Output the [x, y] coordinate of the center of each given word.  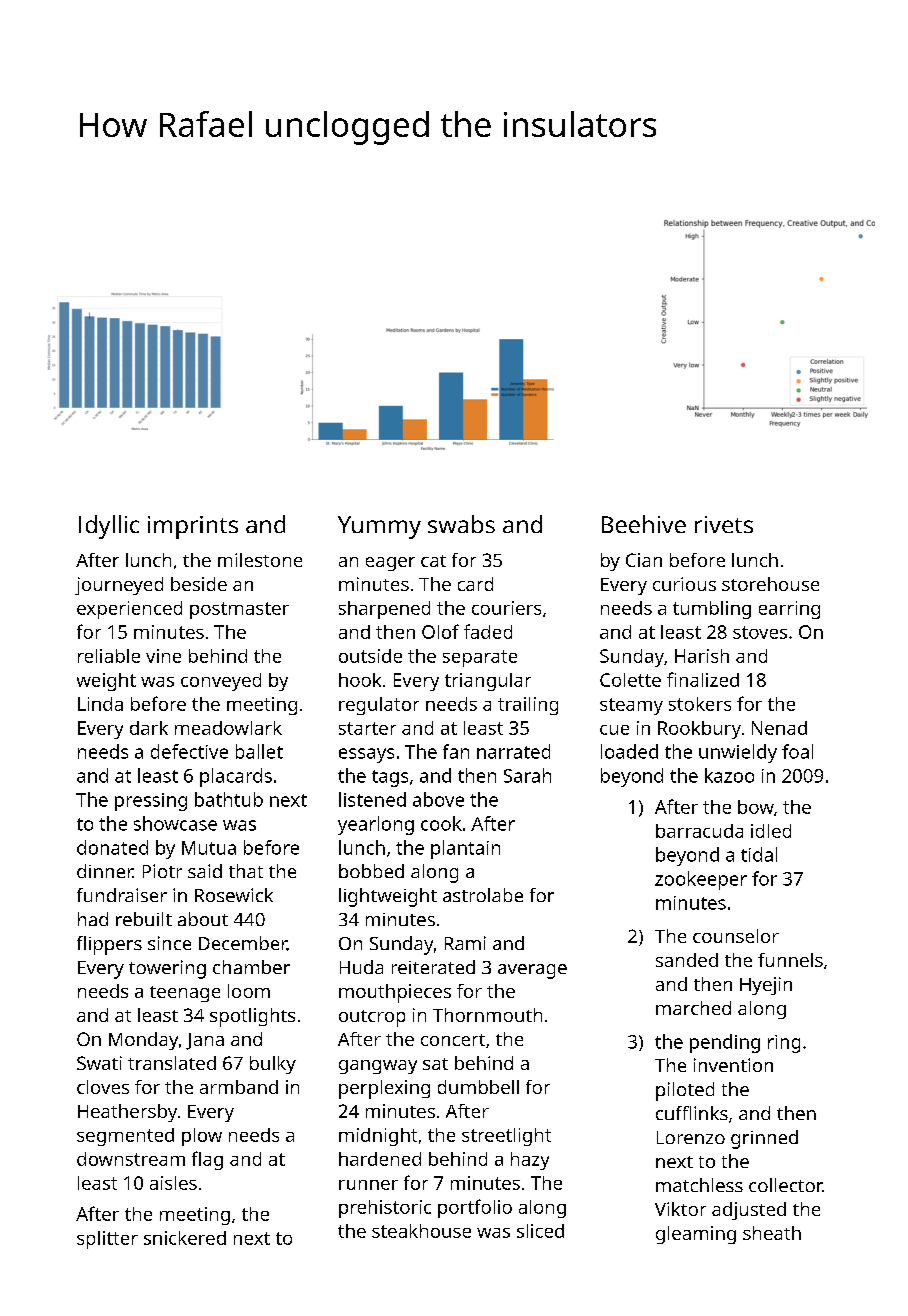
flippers [109, 945]
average [532, 971]
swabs [461, 524]
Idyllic [109, 527]
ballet [259, 751]
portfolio [475, 1208]
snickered [185, 1238]
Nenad [779, 728]
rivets [724, 524]
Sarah [527, 775]
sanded [687, 960]
